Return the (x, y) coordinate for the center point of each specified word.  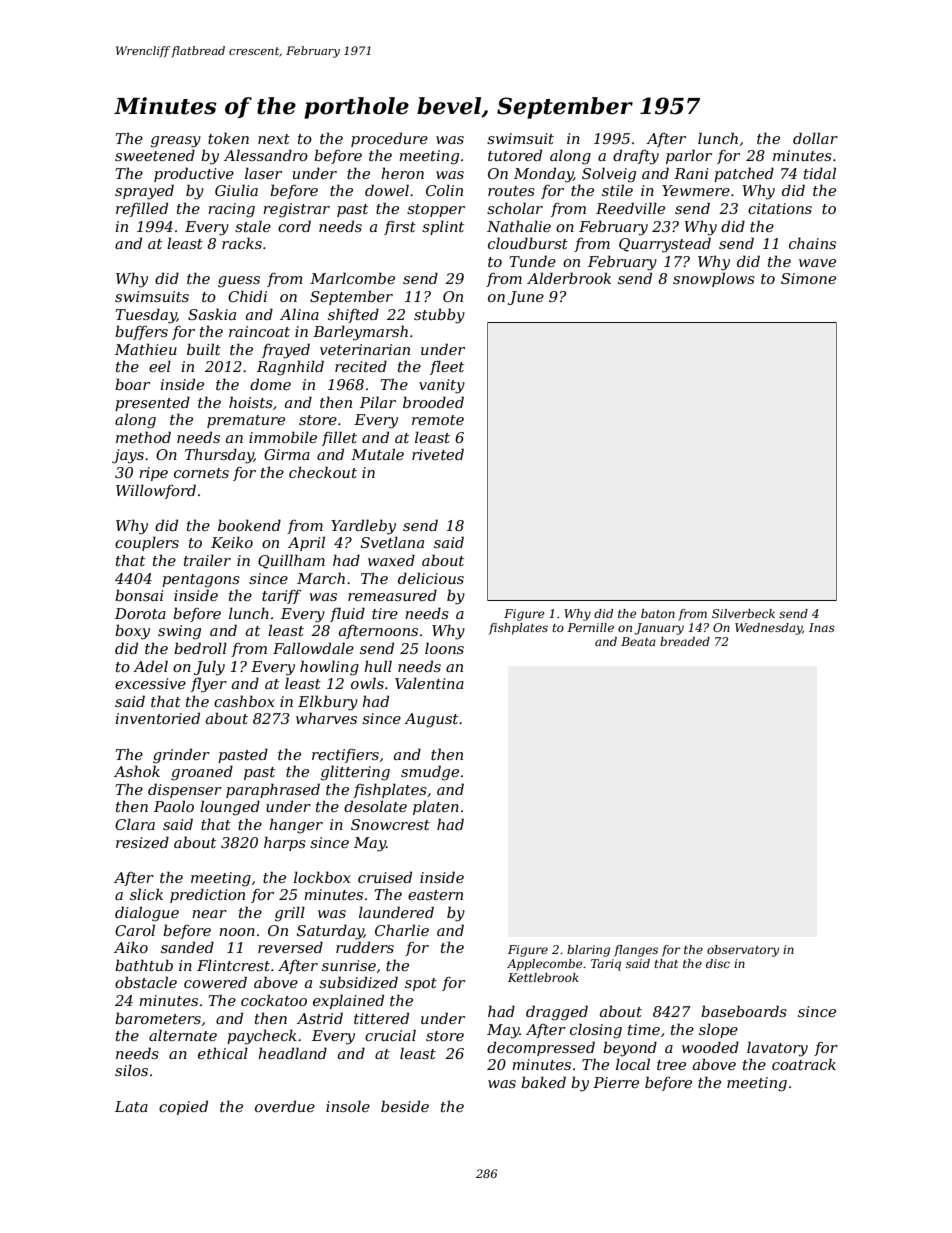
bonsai (139, 595)
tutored (515, 155)
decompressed (541, 1048)
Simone (808, 278)
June (526, 298)
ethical (223, 1053)
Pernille (590, 627)
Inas (822, 627)
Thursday (219, 456)
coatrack (804, 1064)
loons (444, 648)
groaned (202, 773)
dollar (815, 138)
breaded (685, 641)
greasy (176, 142)
